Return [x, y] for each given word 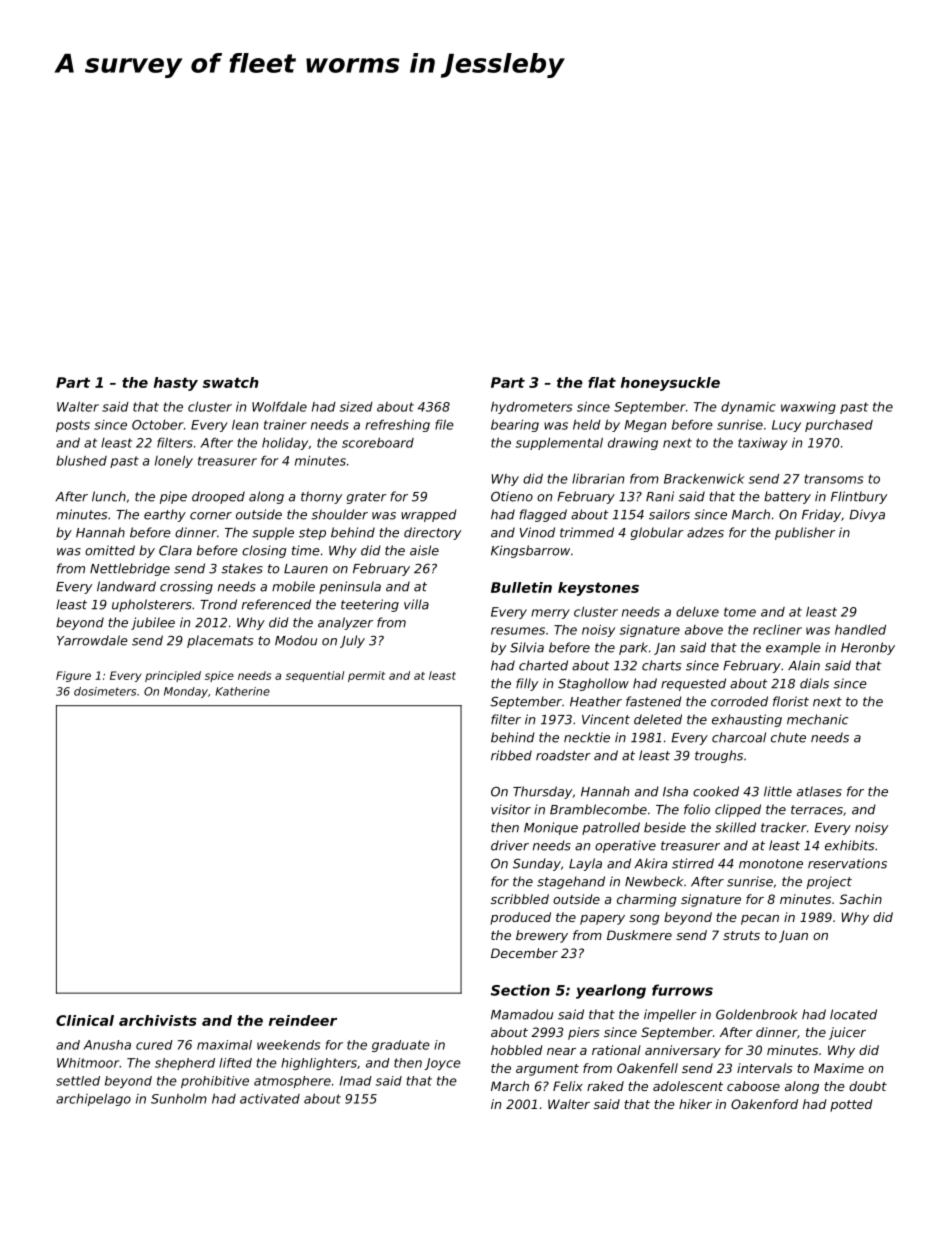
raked [605, 1086]
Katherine [242, 691]
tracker [784, 827]
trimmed [587, 532]
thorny [321, 497]
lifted [235, 1063]
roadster [563, 755]
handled [860, 629]
